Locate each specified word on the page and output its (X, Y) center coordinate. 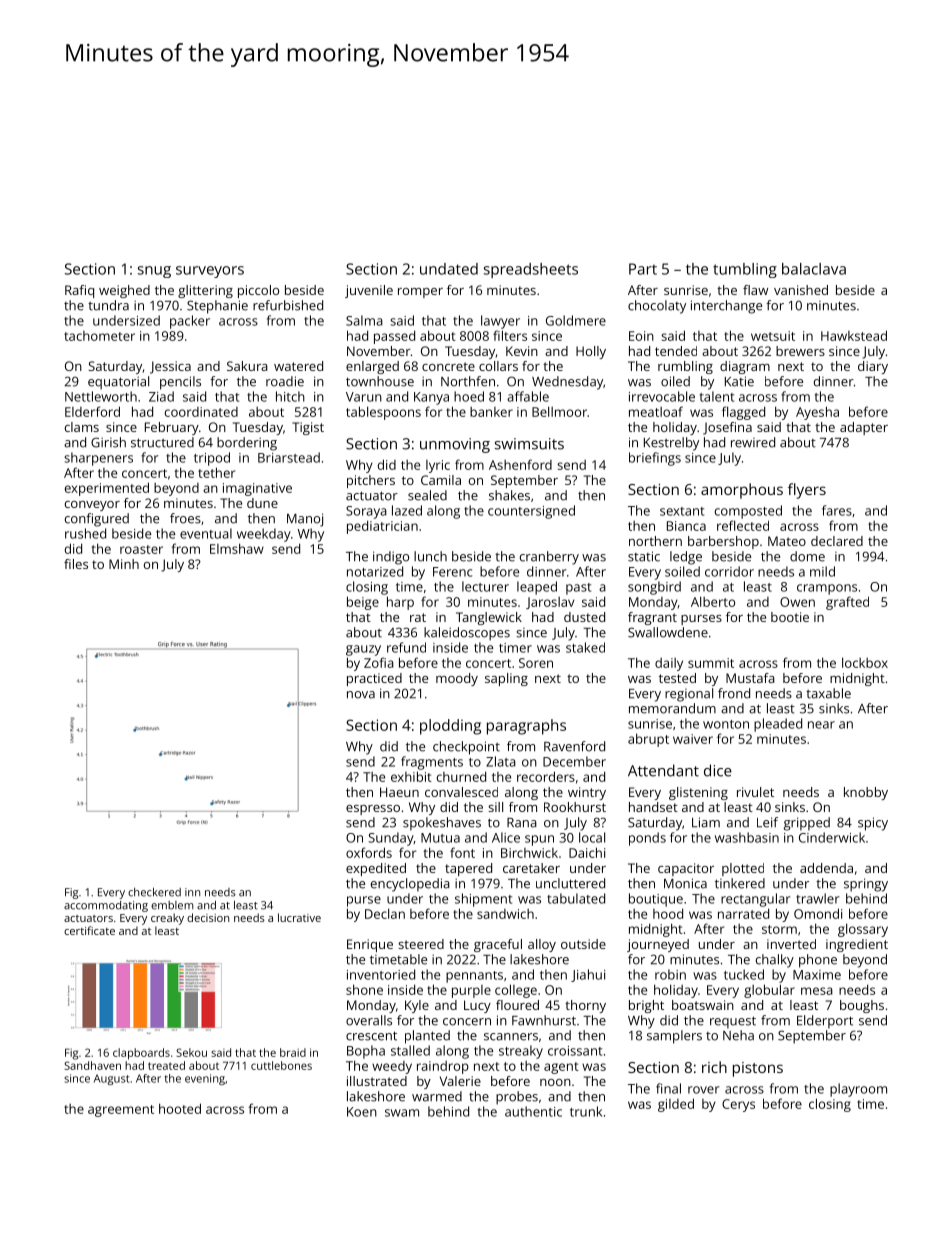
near (821, 725)
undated (449, 269)
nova (361, 695)
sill (495, 807)
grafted (847, 603)
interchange (726, 307)
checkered (154, 892)
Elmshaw (237, 548)
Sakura (247, 366)
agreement (121, 1111)
